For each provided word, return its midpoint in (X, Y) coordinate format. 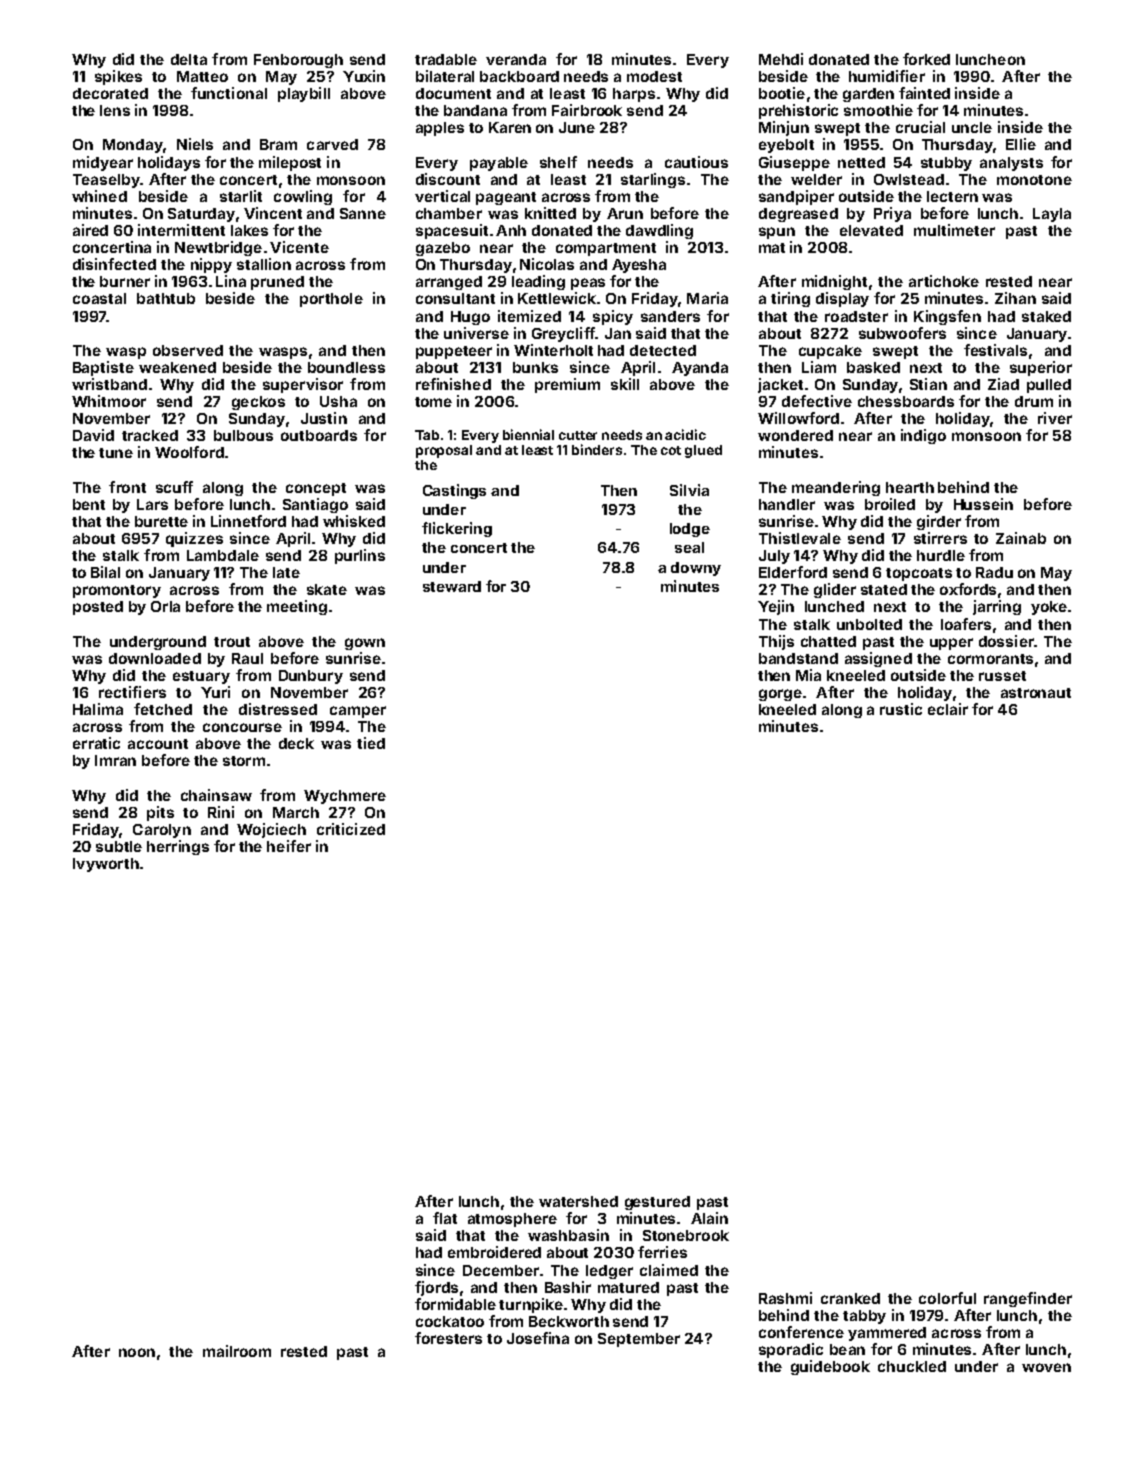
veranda (516, 59)
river (1055, 418)
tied (371, 743)
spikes (118, 77)
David (93, 435)
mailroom (237, 1351)
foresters (448, 1338)
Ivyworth (106, 865)
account (158, 744)
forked (926, 59)
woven (1046, 1367)
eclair (948, 709)
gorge (780, 695)
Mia (808, 675)
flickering (457, 529)
